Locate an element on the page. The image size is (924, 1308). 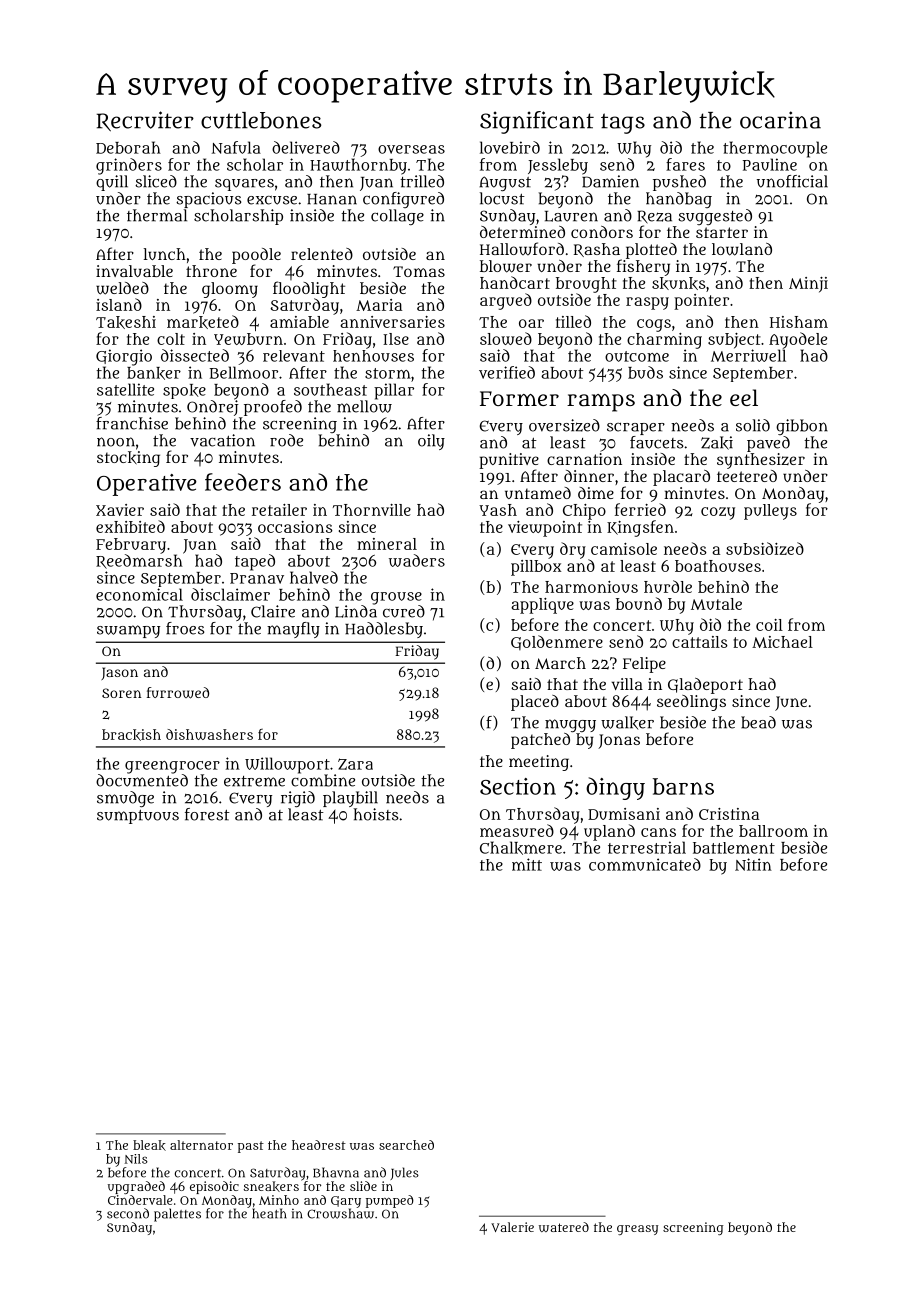
Recruiter is located at coordinates (145, 121).
